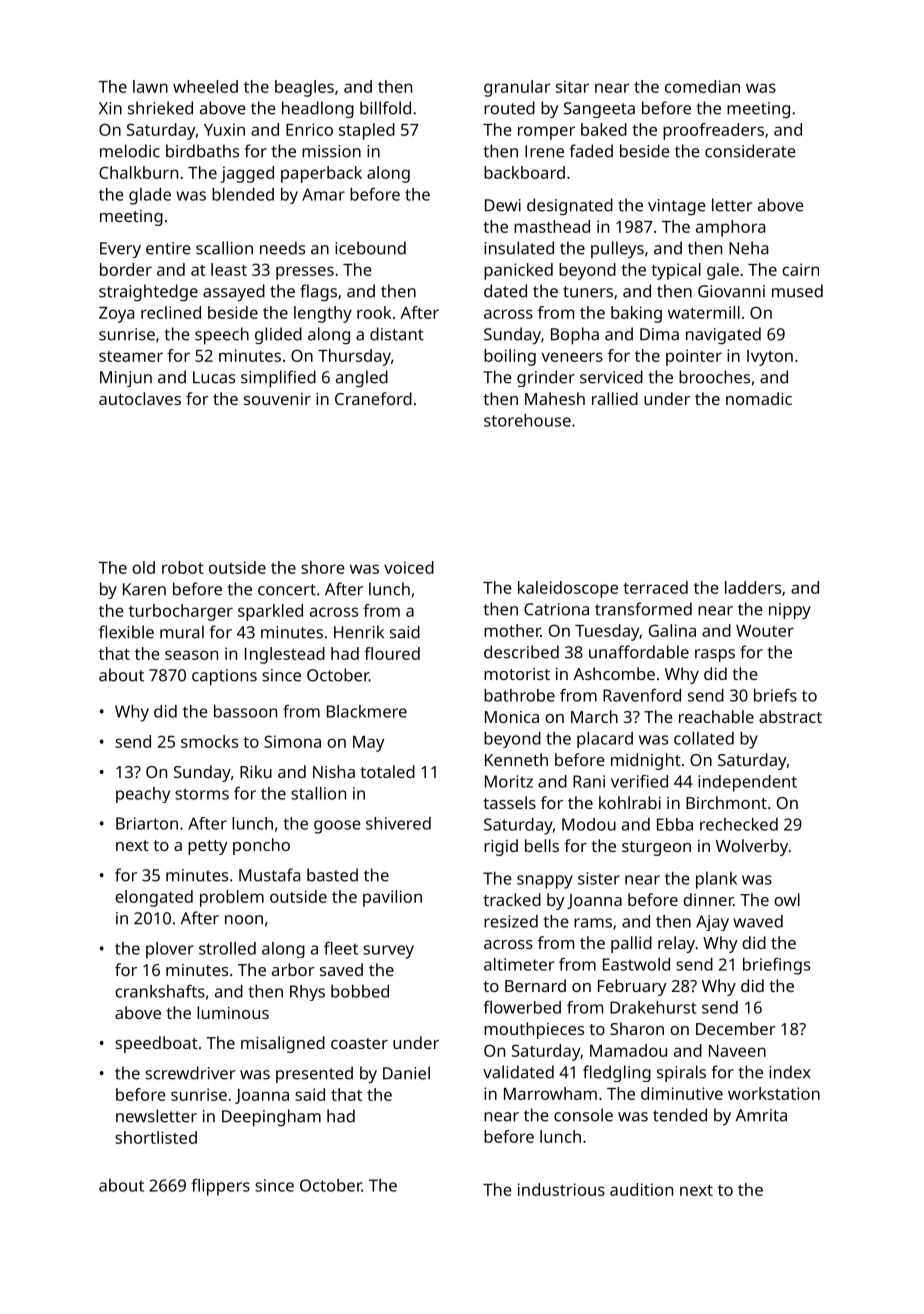 The height and width of the document is (1314, 924). I want to click on peachy, so click(143, 795).
